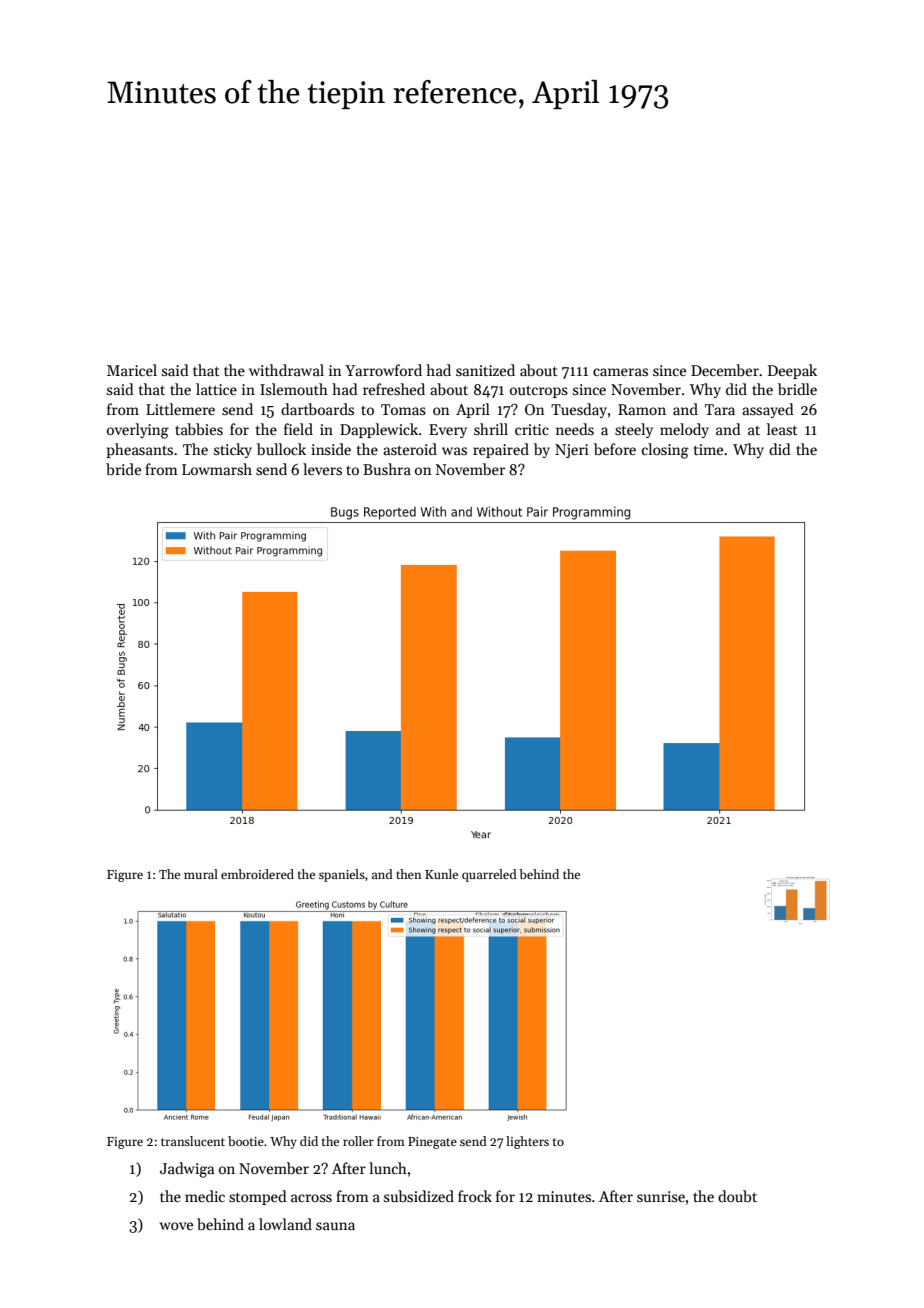 This document has width=924, height=1308. What do you see at coordinates (615, 449) in the document?
I see `before` at bounding box center [615, 449].
